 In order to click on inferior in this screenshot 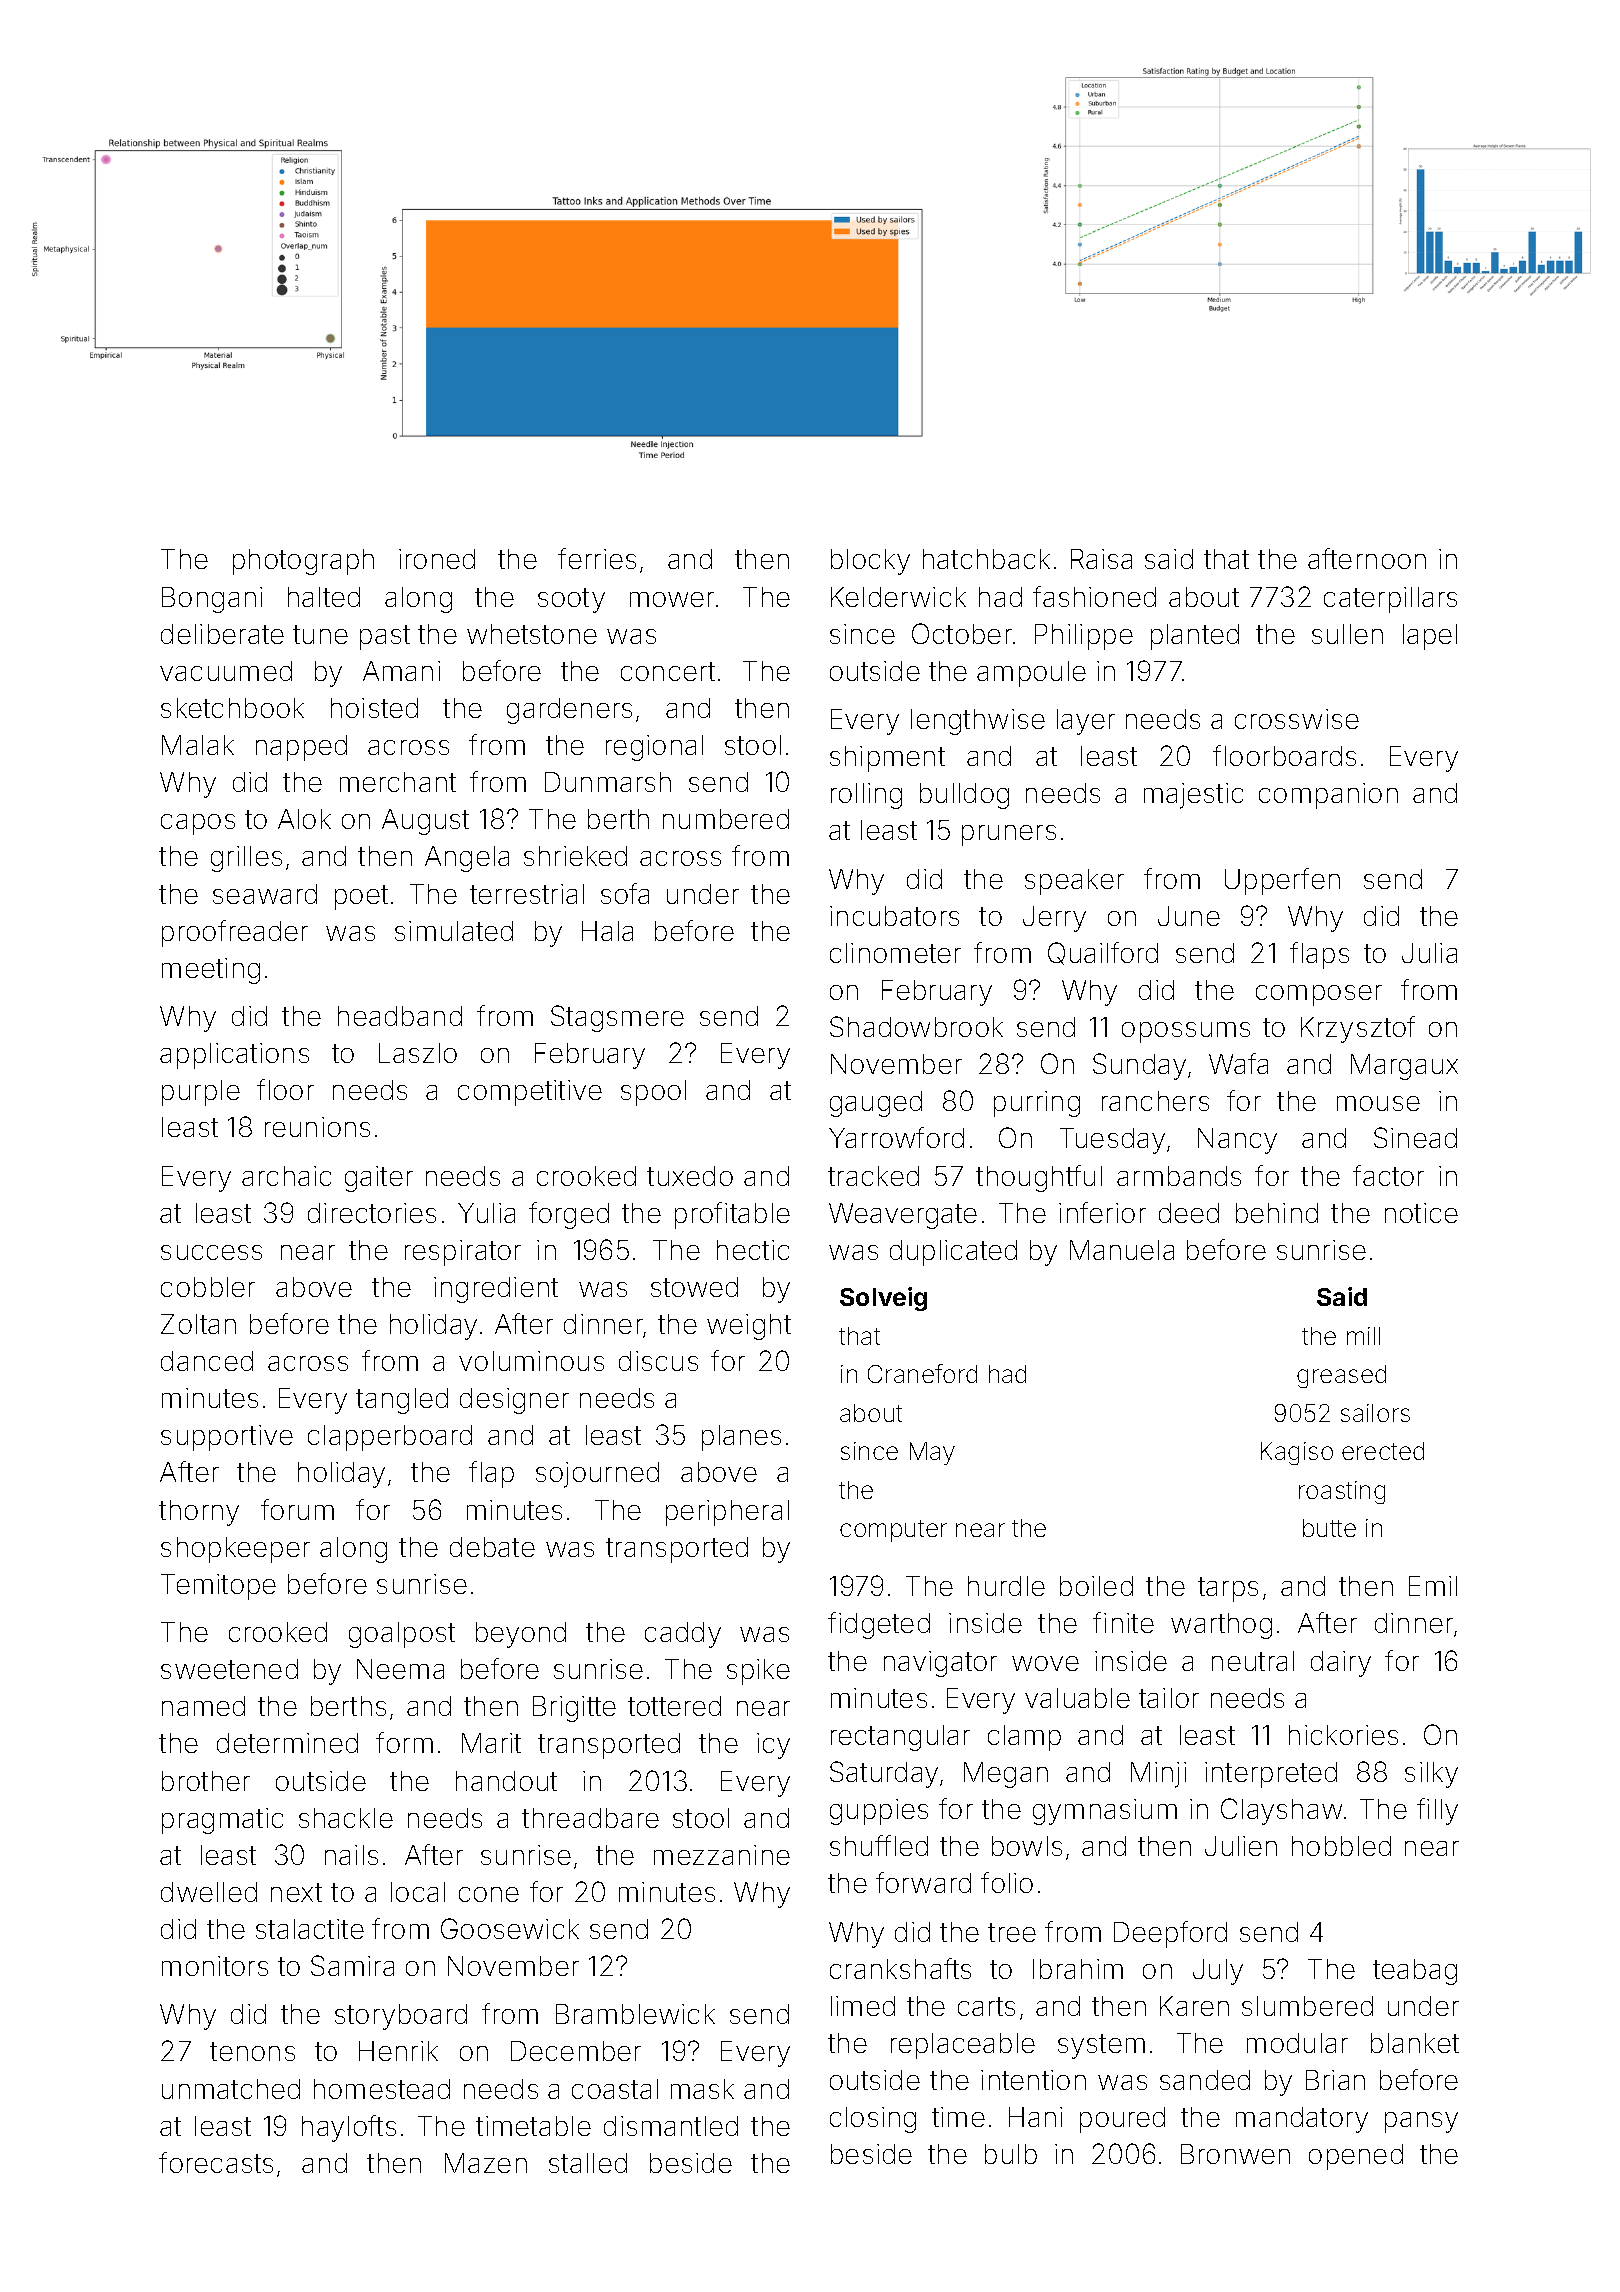, I will do `click(1102, 1212)`.
